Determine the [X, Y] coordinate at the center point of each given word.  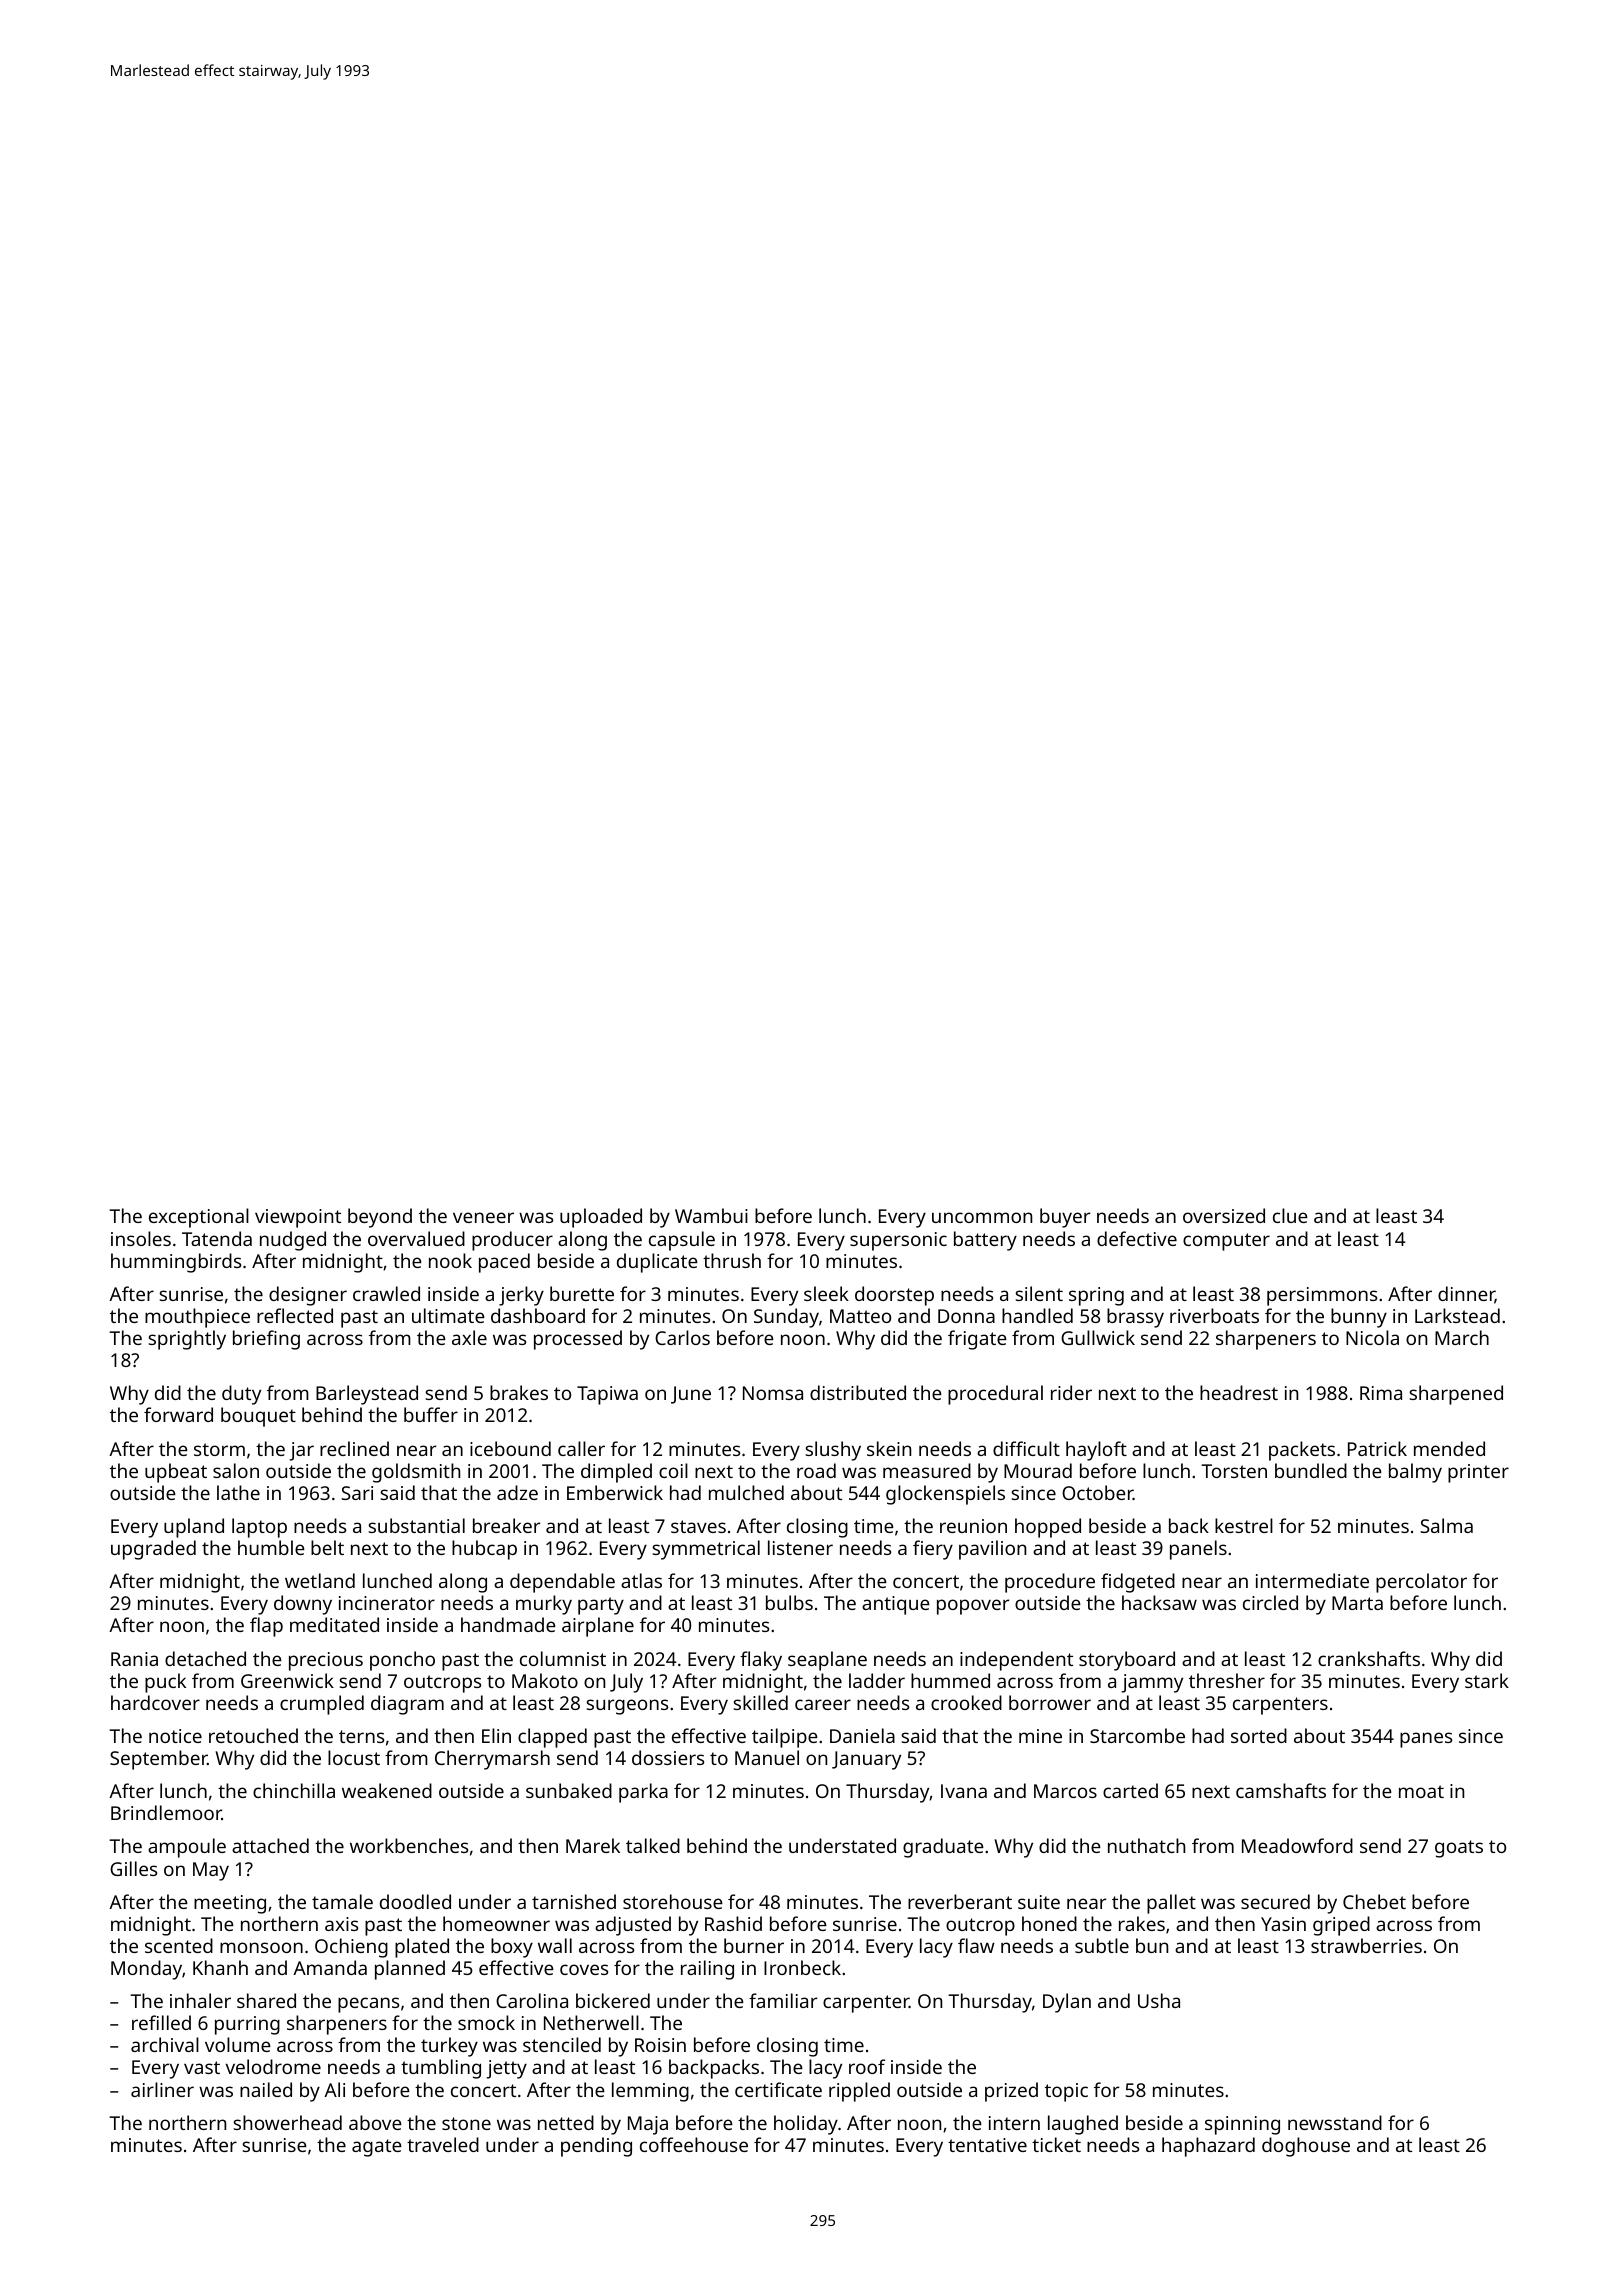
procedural [995, 1395]
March [1462, 1337]
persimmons [1322, 1296]
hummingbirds [176, 1263]
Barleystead [367, 1395]
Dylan [1067, 2003]
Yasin [1283, 1924]
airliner [162, 2089]
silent [1039, 1293]
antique [896, 1605]
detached [205, 1658]
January [866, 1760]
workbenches [409, 1845]
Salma [1446, 1525]
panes [1426, 1740]
